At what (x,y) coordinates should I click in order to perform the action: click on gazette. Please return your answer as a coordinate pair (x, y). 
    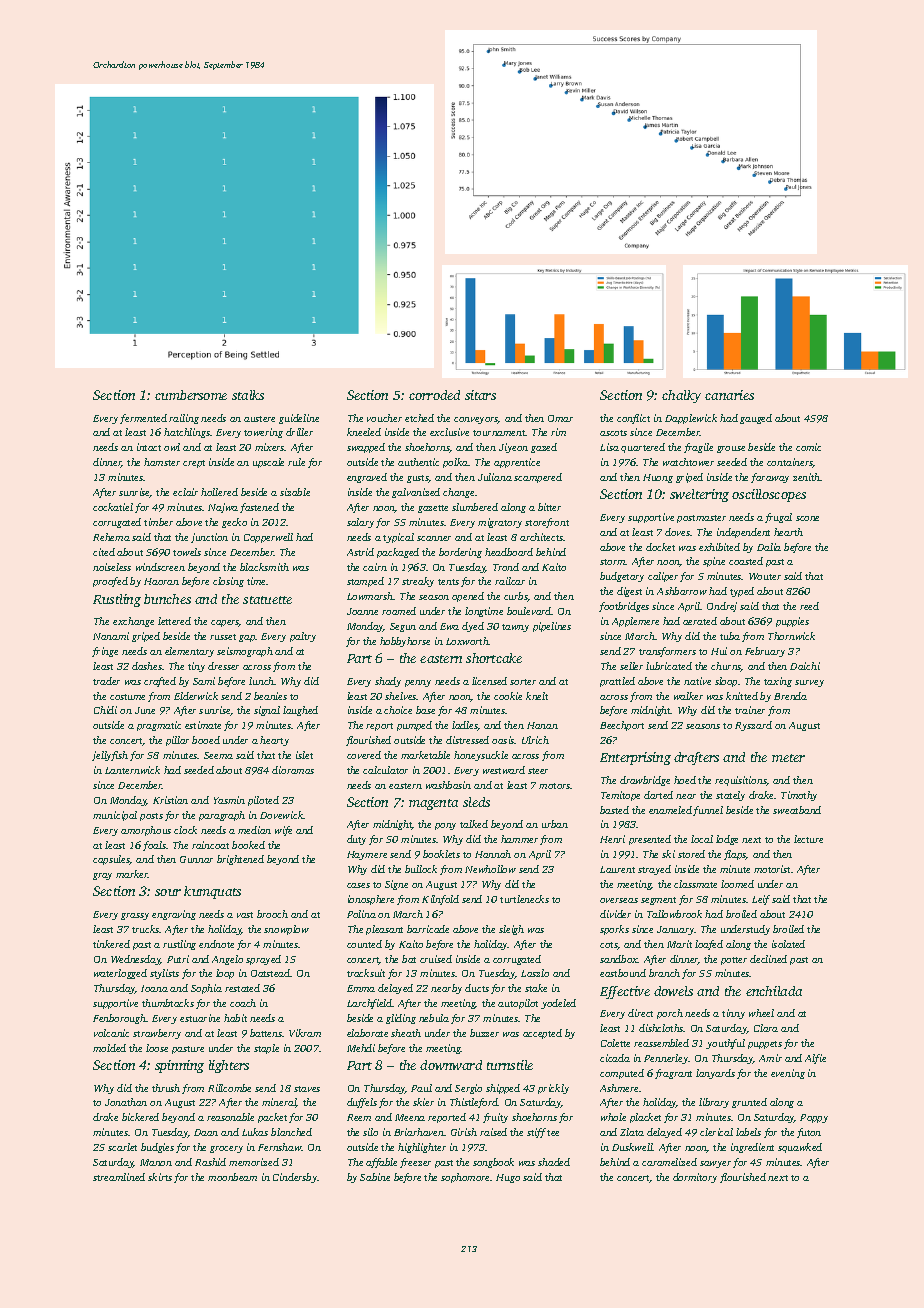
    Looking at the image, I should click on (433, 509).
